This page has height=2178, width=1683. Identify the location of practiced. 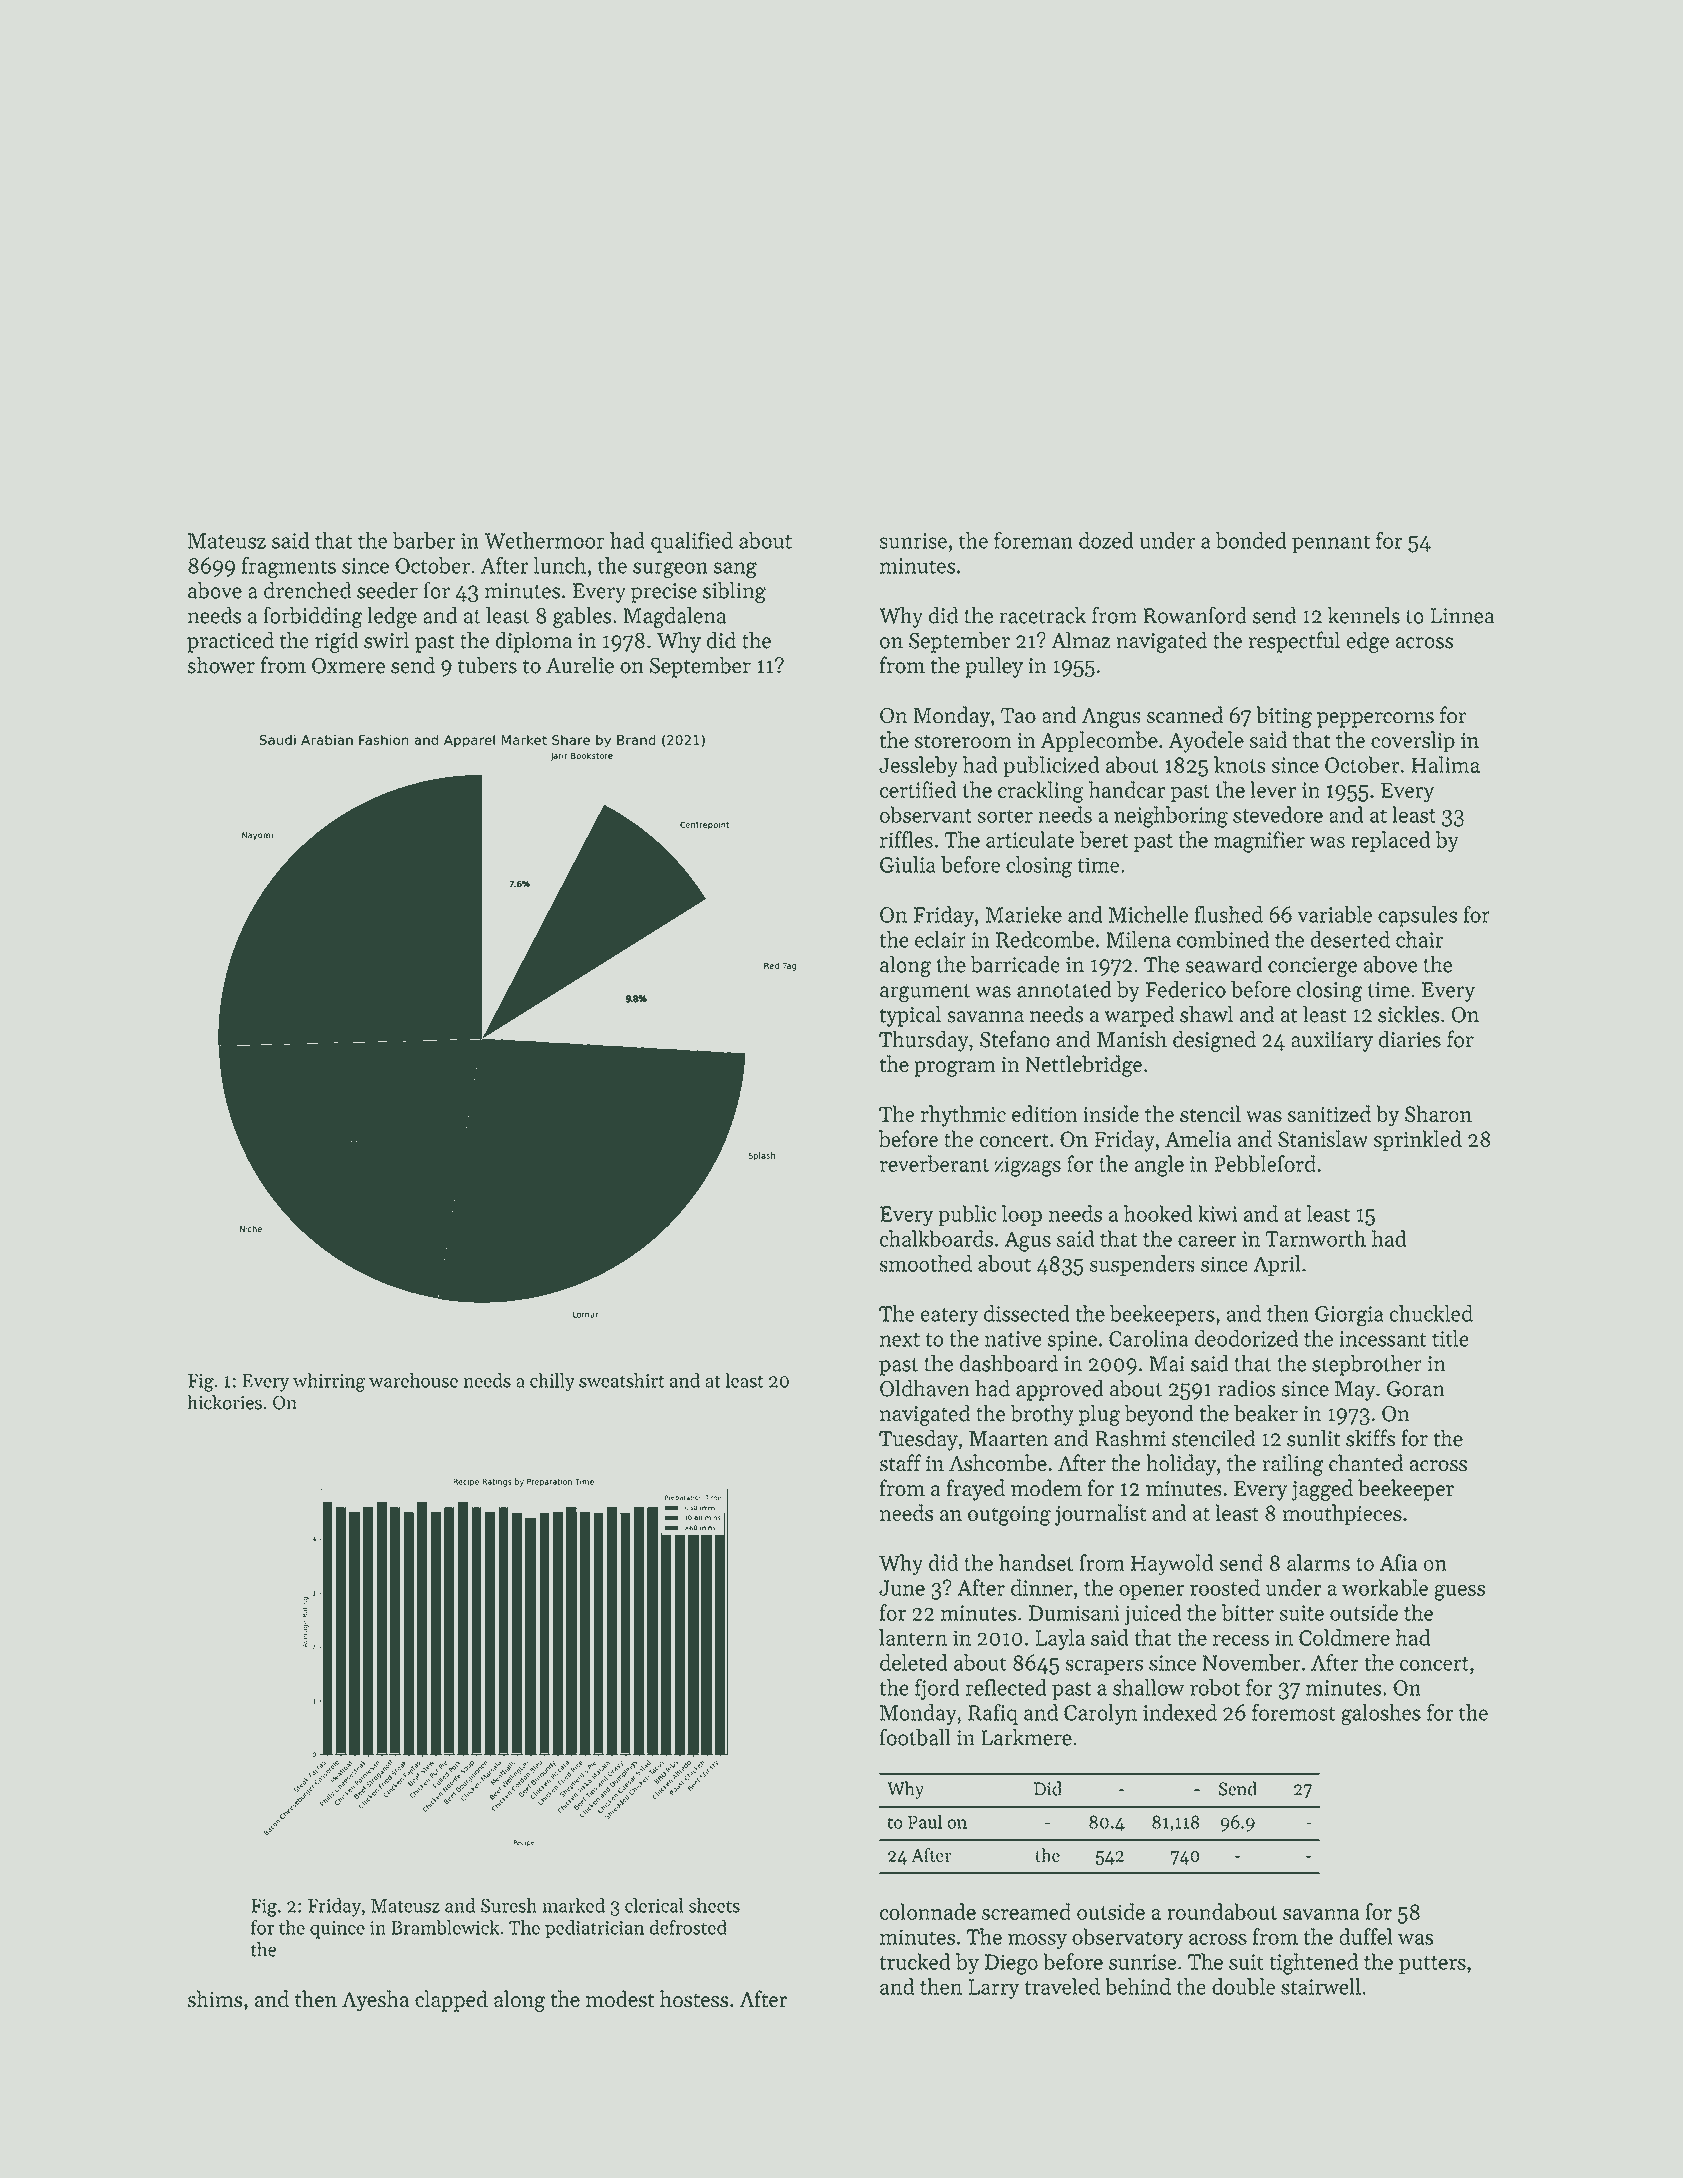
(230, 642).
